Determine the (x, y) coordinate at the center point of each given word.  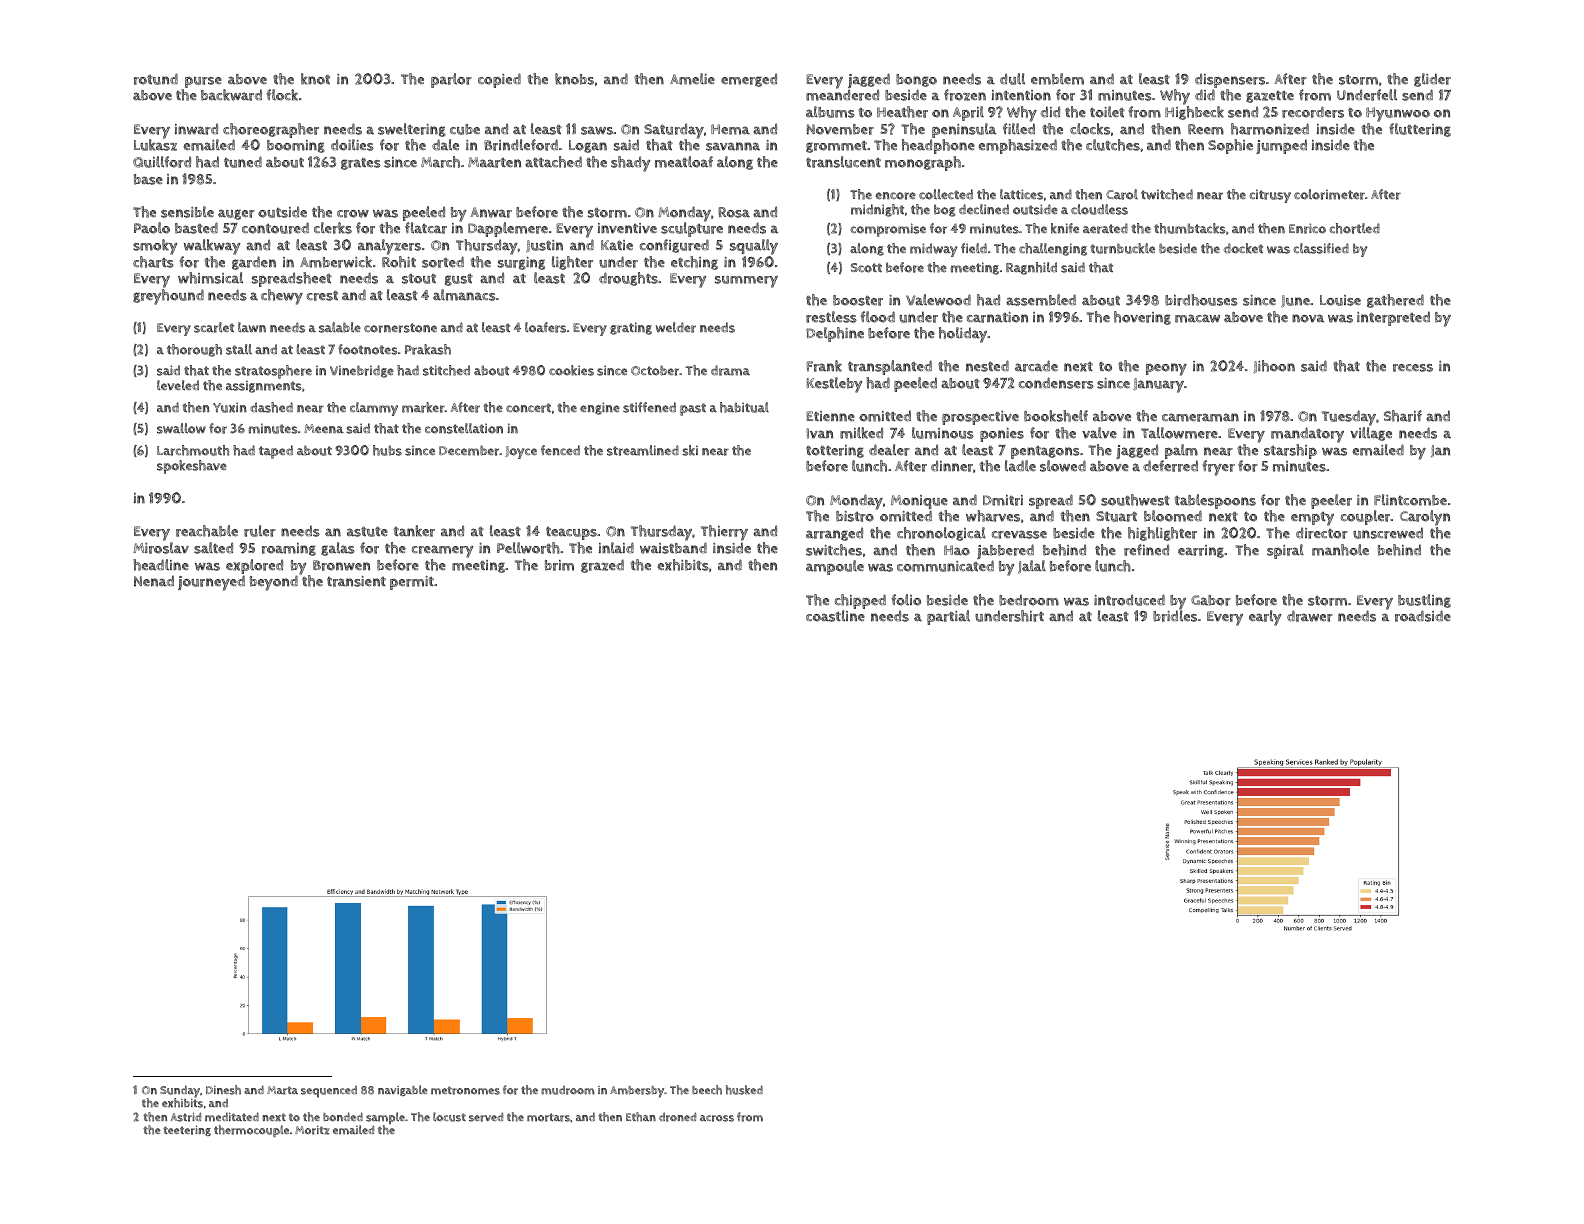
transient (356, 581)
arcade (1036, 366)
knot (315, 79)
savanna (733, 146)
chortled (1355, 228)
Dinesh (223, 1090)
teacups (571, 533)
